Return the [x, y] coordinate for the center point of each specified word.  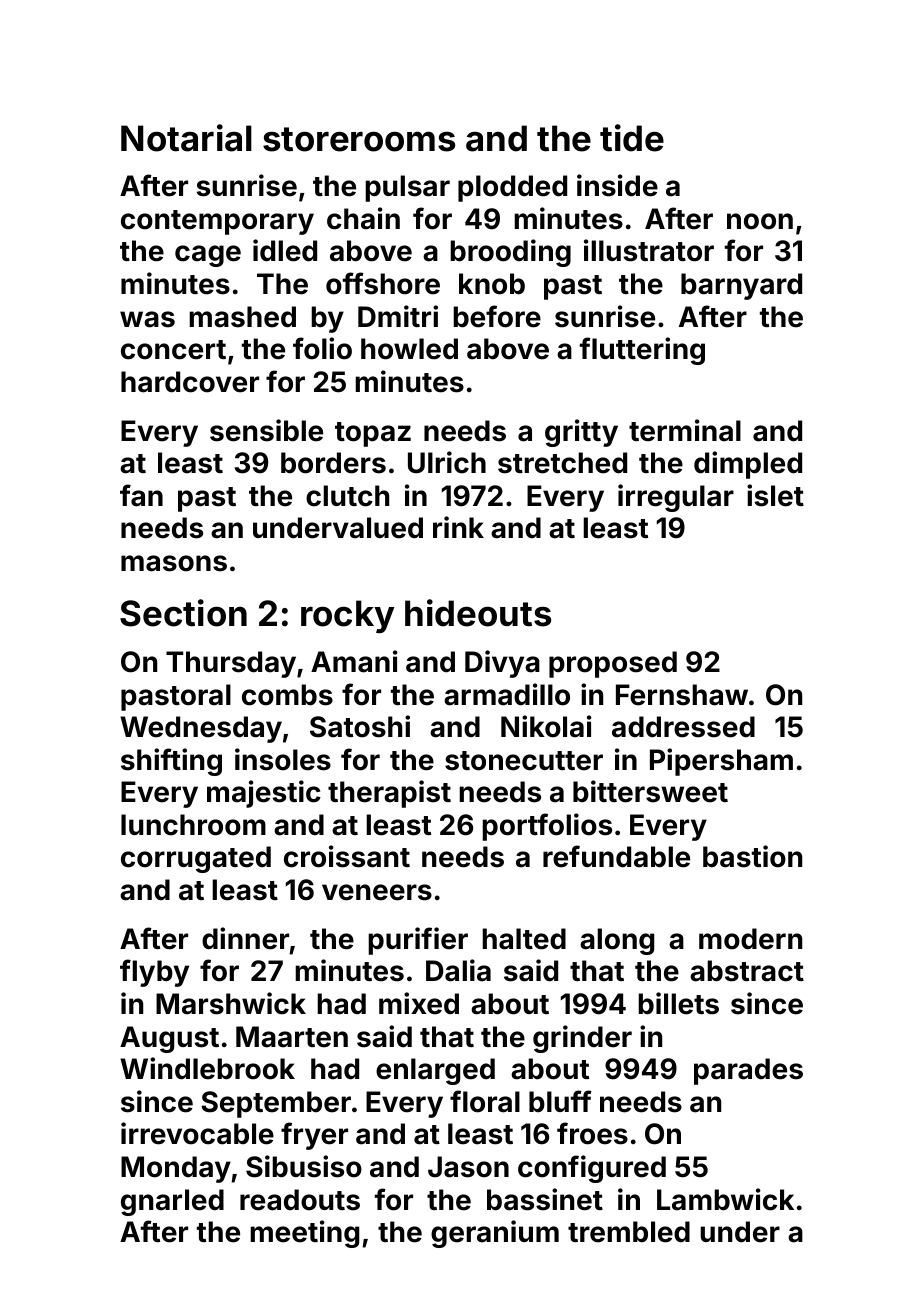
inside [617, 185]
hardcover [190, 382]
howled [409, 349]
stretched [562, 463]
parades [748, 1071]
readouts [300, 1200]
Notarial [186, 138]
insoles [283, 759]
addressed [683, 727]
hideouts [478, 613]
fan [141, 495]
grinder [582, 1039]
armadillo [507, 694]
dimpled [748, 465]
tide [632, 138]
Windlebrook [207, 1068]
